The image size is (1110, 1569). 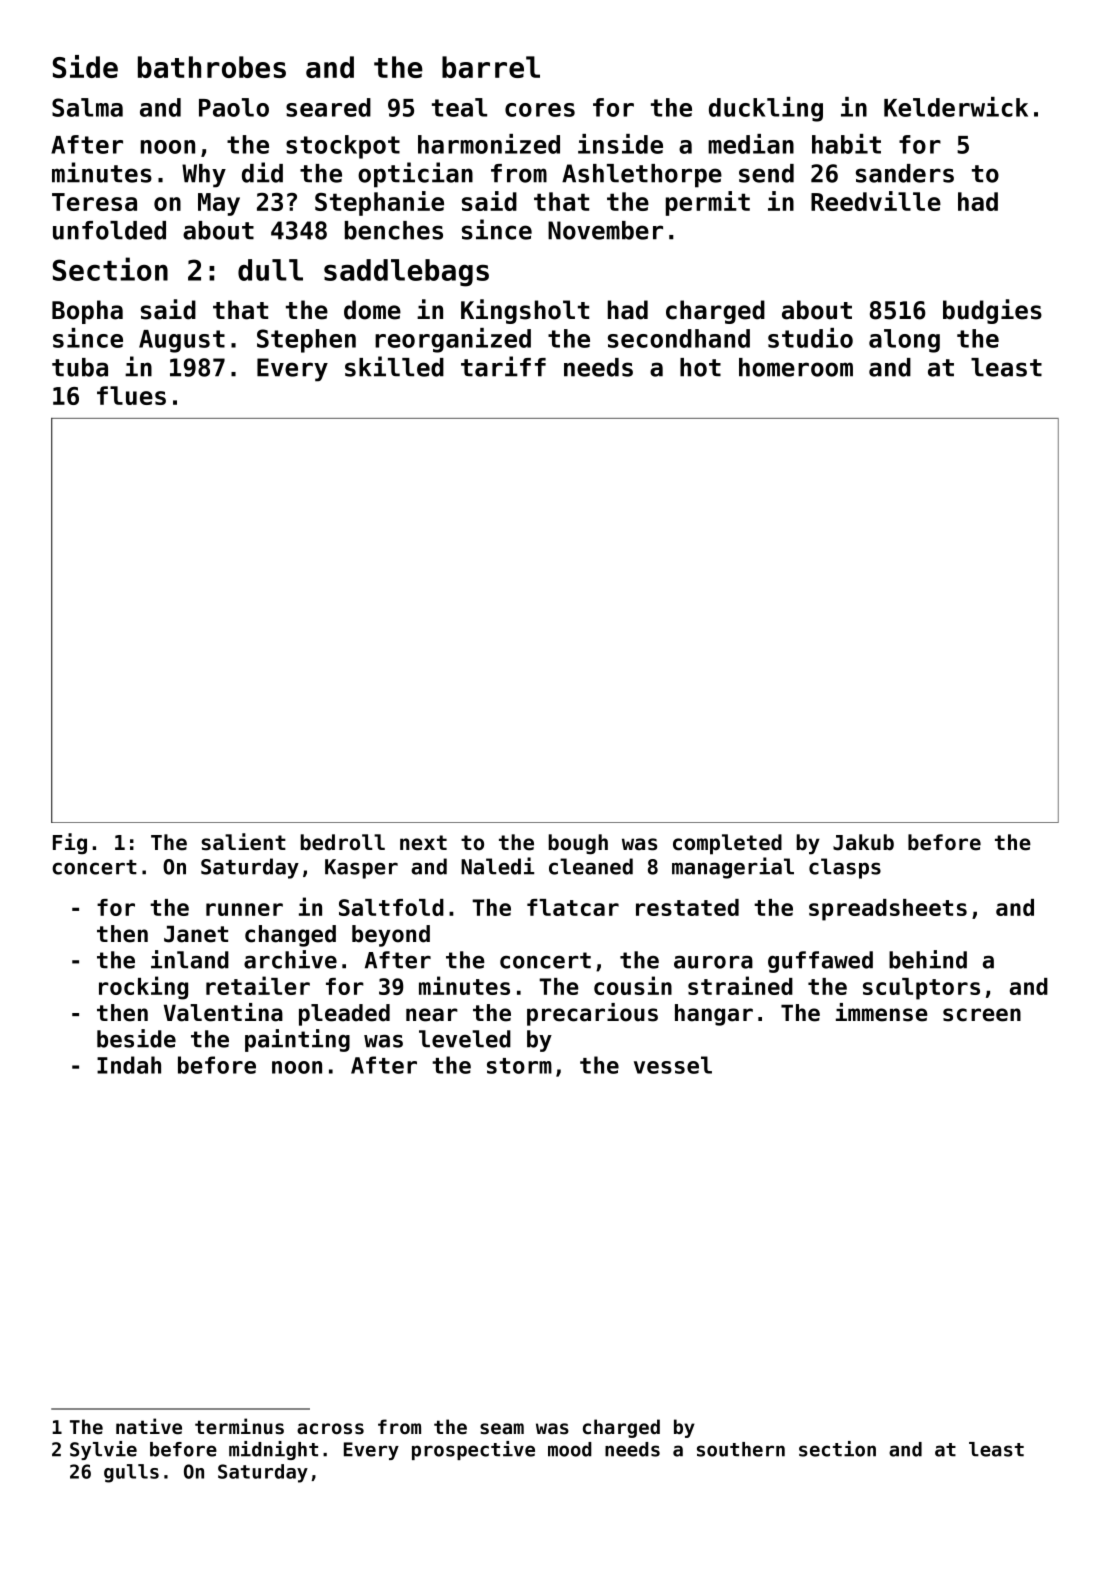 What do you see at coordinates (473, 1450) in the document?
I see `prospective` at bounding box center [473, 1450].
